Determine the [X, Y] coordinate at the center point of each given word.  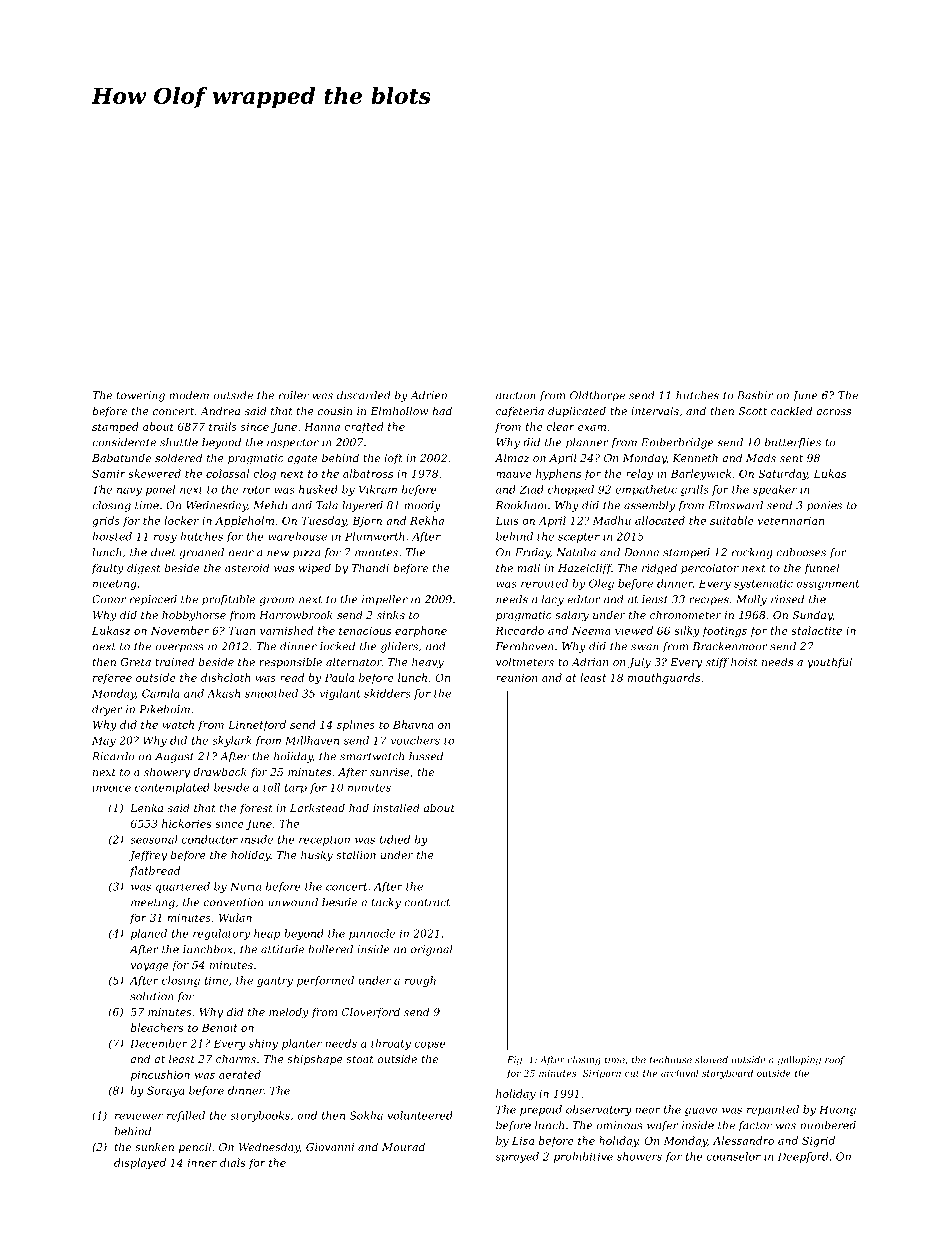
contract [427, 903]
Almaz [512, 457]
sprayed [517, 1157]
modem [189, 395]
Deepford [803, 1157]
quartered [183, 887]
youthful [829, 663]
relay [639, 474]
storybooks [260, 1116]
